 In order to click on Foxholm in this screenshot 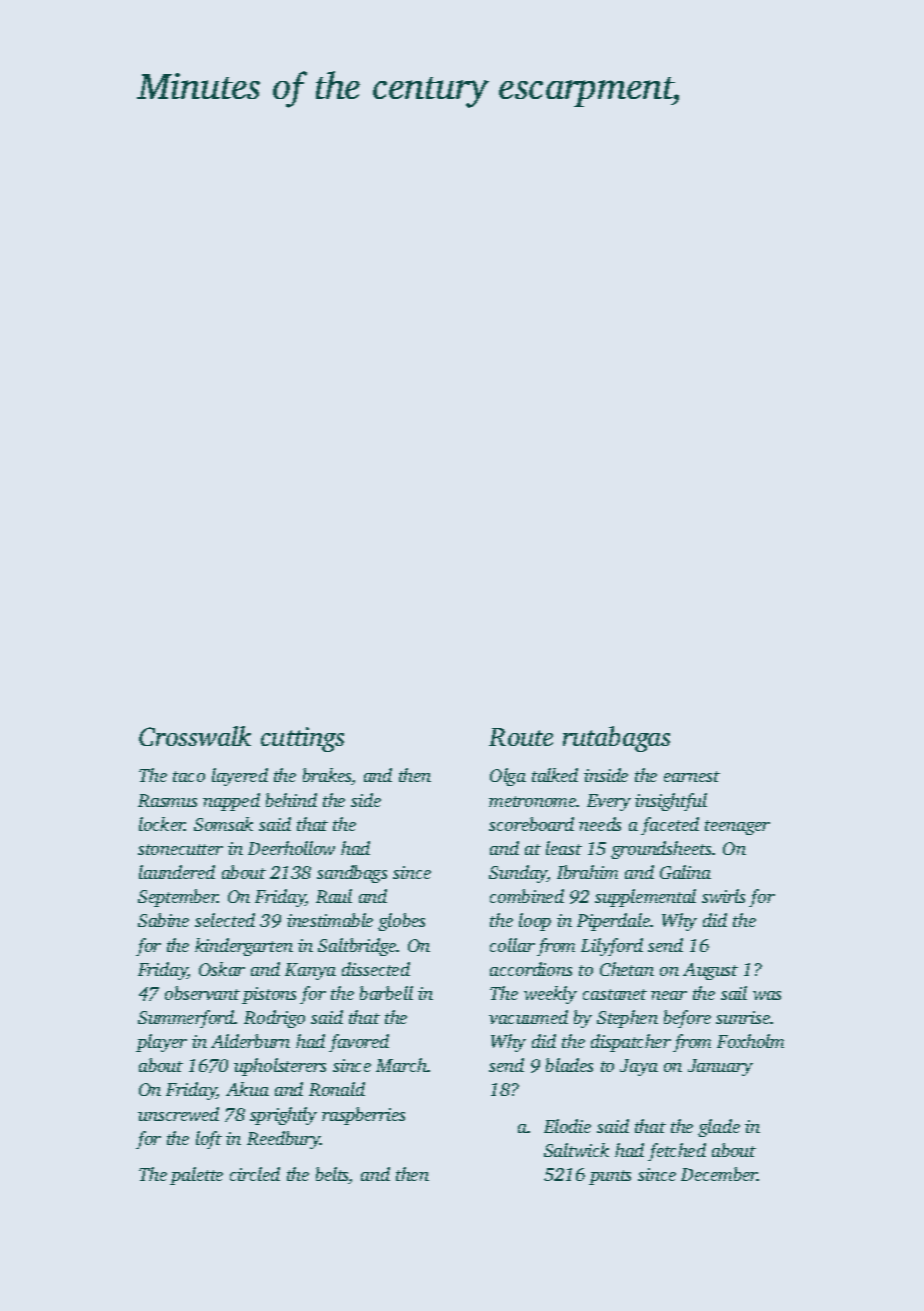, I will do `click(750, 1041)`.
